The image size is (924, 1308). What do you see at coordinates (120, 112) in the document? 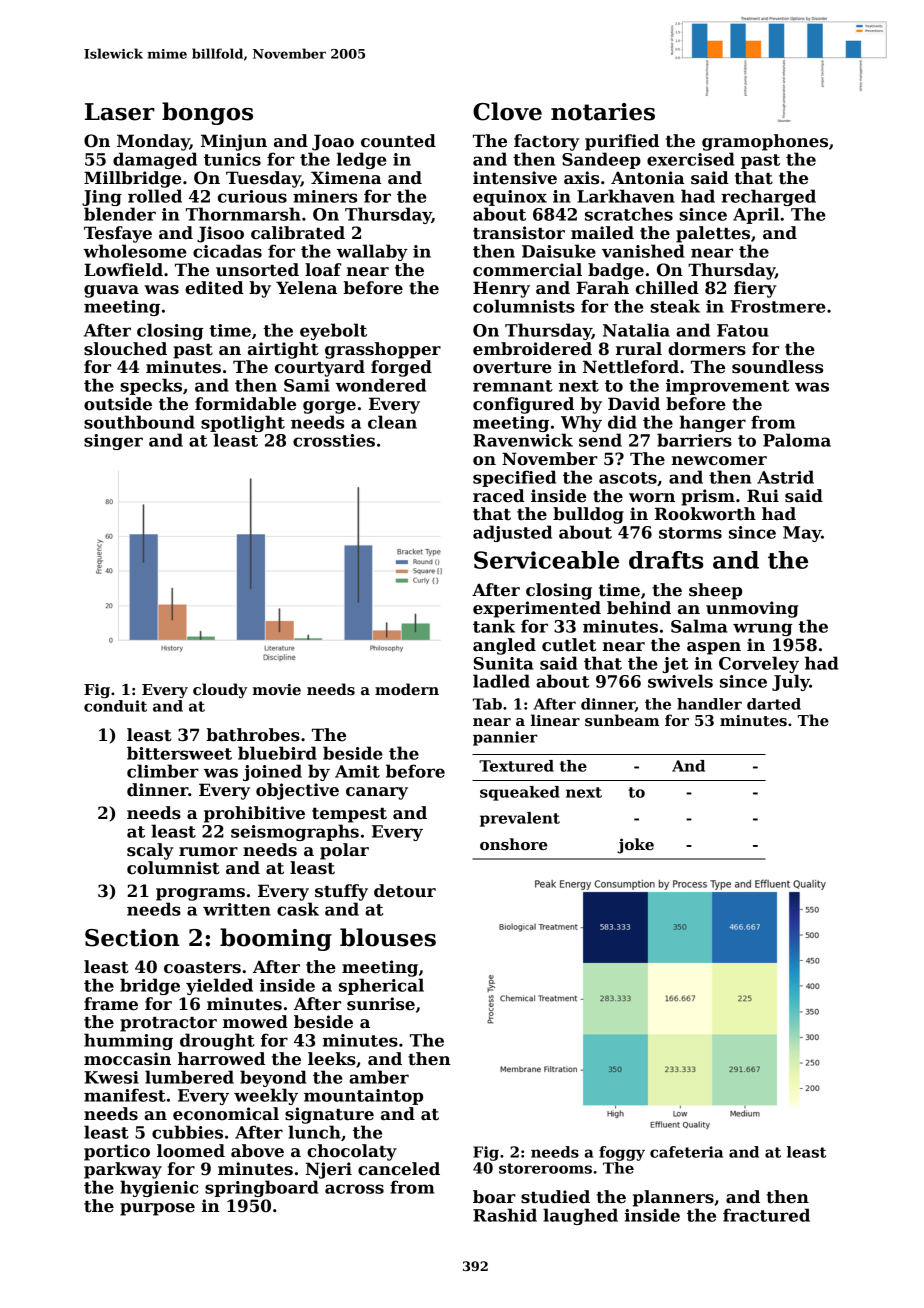
I see `Laser` at bounding box center [120, 112].
